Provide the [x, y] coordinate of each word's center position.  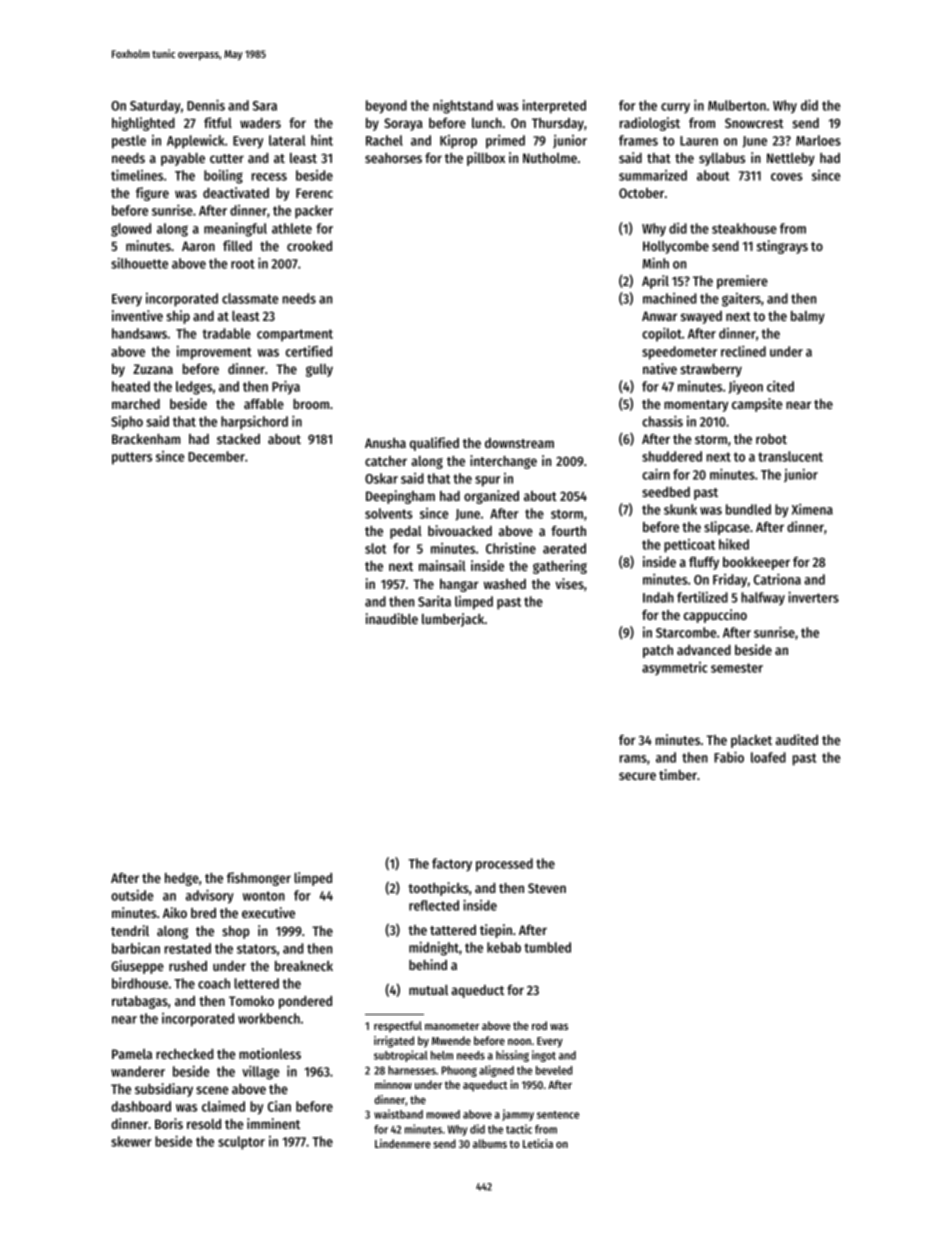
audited [797, 739]
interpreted [554, 107]
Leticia [538, 1143]
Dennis [206, 105]
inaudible [392, 618]
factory [452, 865]
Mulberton [737, 105]
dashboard [141, 1106]
